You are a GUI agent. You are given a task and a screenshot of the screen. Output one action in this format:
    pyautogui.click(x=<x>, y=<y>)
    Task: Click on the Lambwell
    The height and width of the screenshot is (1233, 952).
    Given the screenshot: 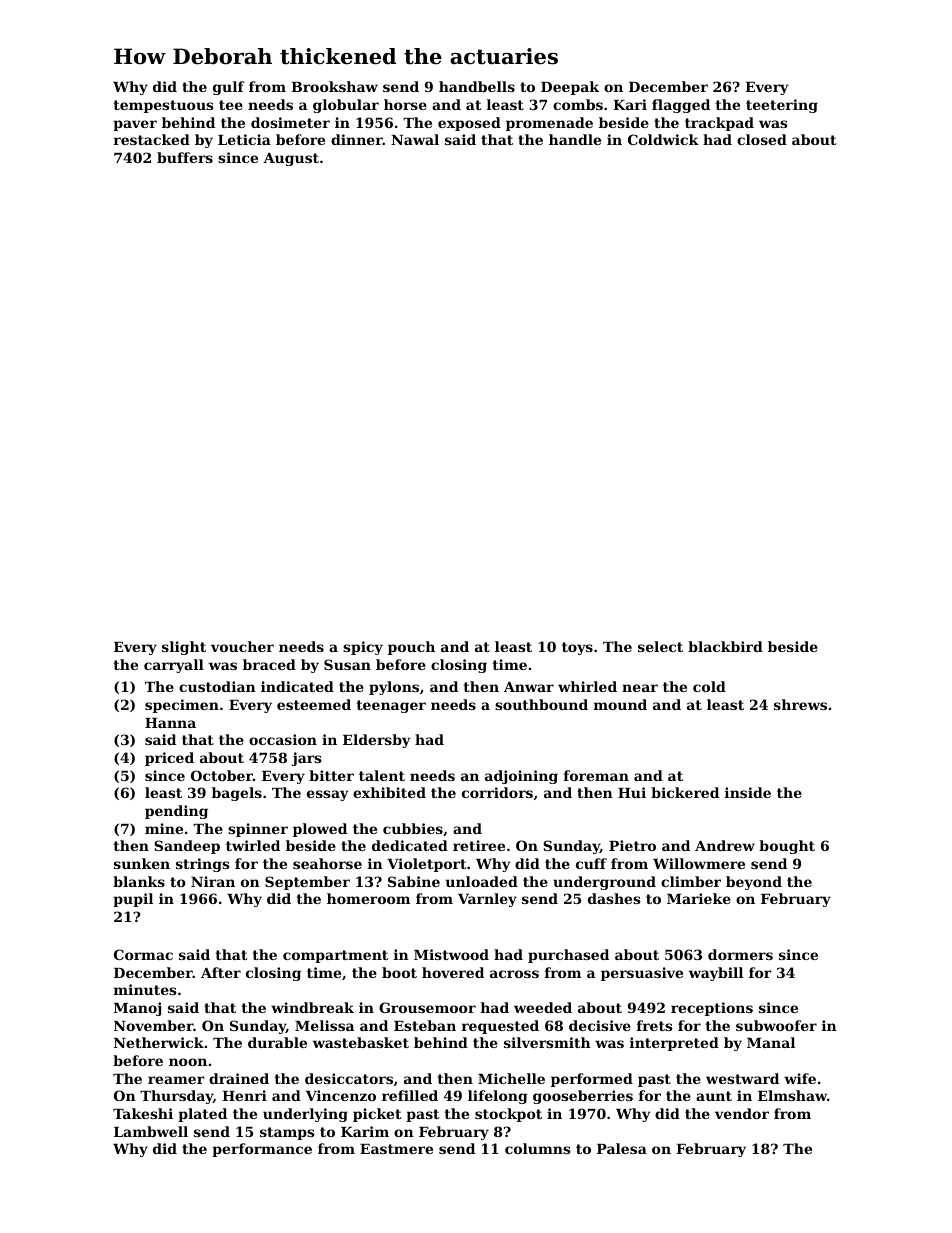 What is the action you would take?
    pyautogui.click(x=151, y=1131)
